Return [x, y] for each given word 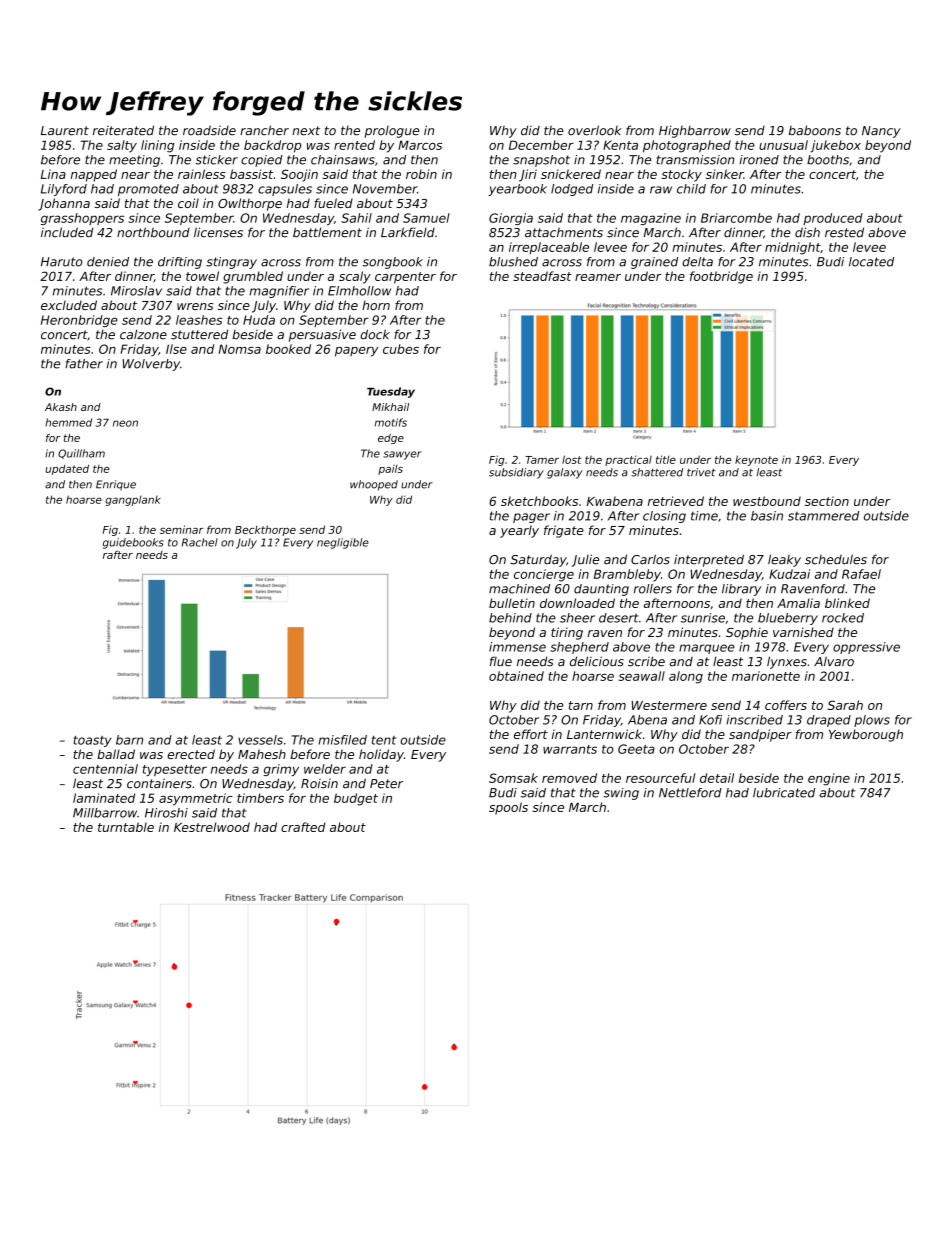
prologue [392, 132]
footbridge [721, 277]
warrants [570, 749]
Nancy [881, 132]
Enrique [116, 485]
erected [191, 754]
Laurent [65, 131]
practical [628, 460]
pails [390, 470]
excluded [69, 305]
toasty [92, 741]
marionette [766, 676]
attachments [564, 233]
